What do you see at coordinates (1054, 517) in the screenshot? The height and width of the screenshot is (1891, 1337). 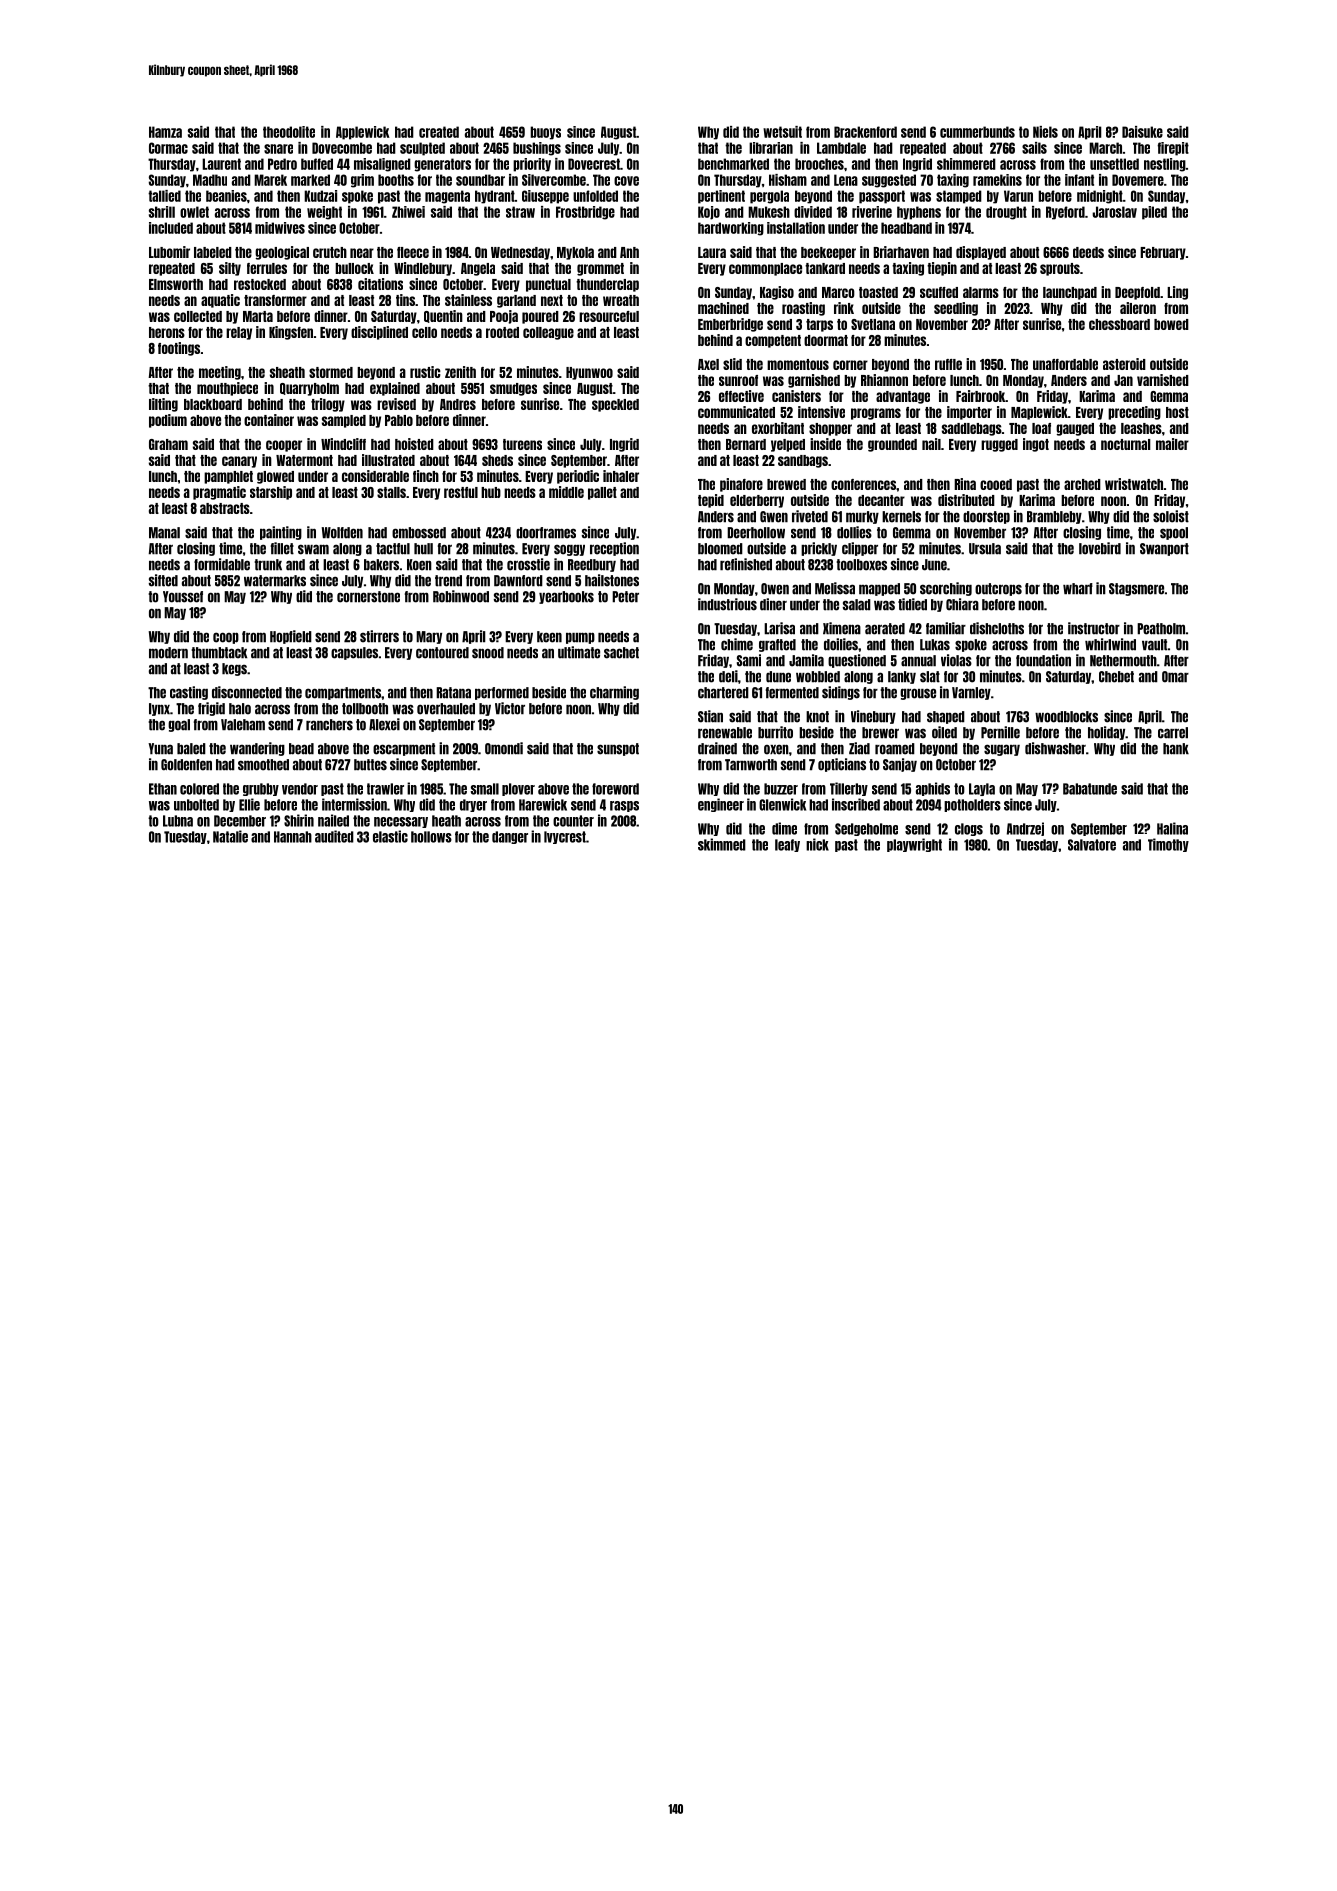 I see `Brambleby` at bounding box center [1054, 517].
